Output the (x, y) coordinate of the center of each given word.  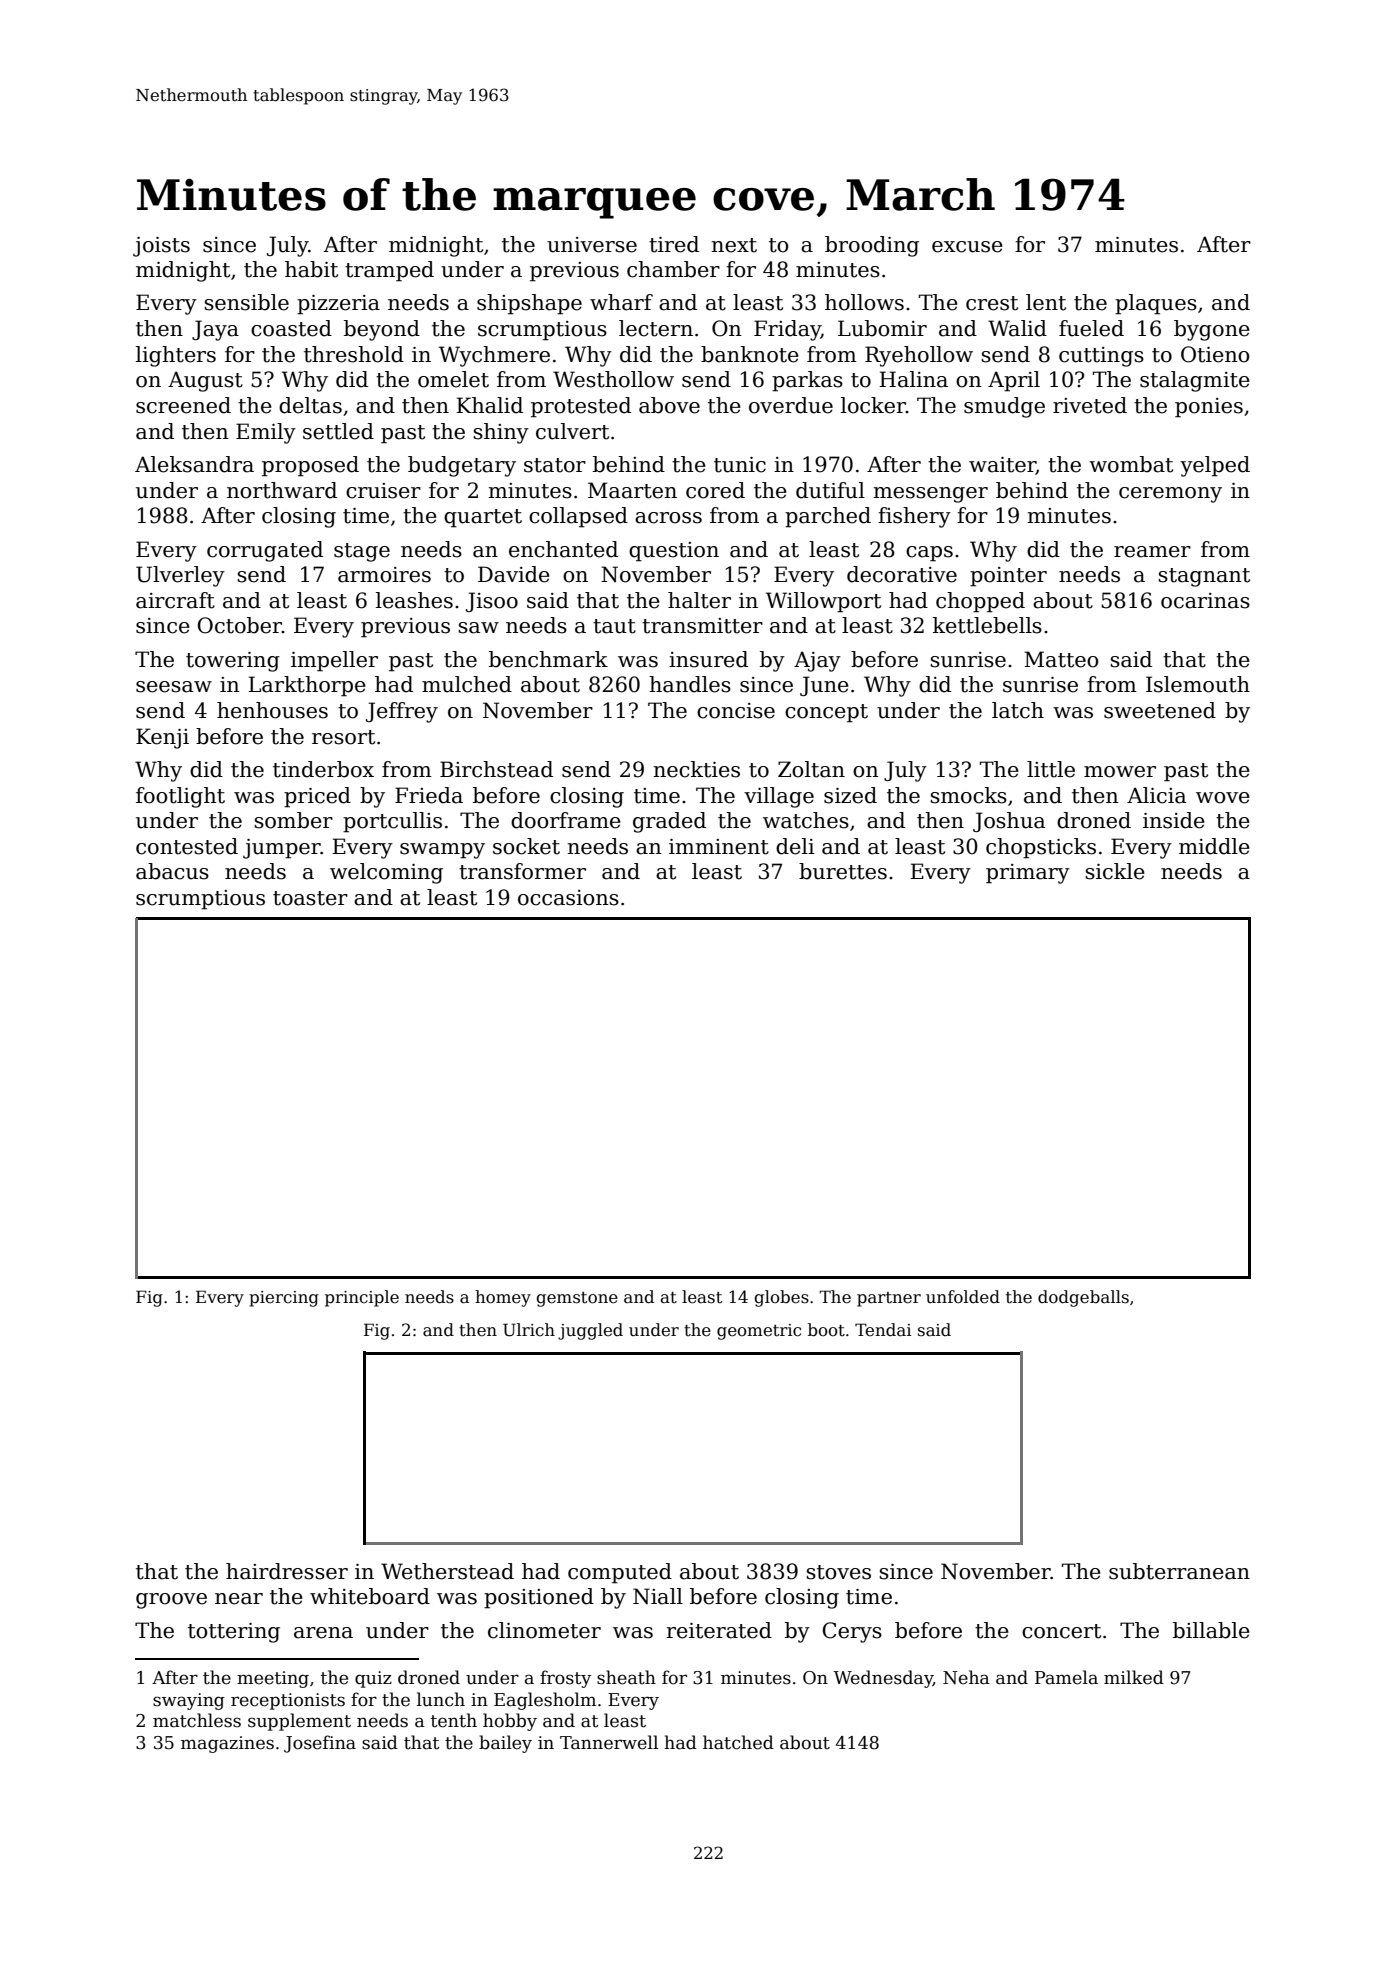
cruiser (383, 491)
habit (311, 269)
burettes (843, 871)
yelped (1215, 466)
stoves (838, 1572)
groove (171, 1601)
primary (1028, 874)
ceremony (1170, 495)
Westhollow (613, 379)
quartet (483, 518)
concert (1061, 1631)
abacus (172, 871)
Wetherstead (447, 1571)
